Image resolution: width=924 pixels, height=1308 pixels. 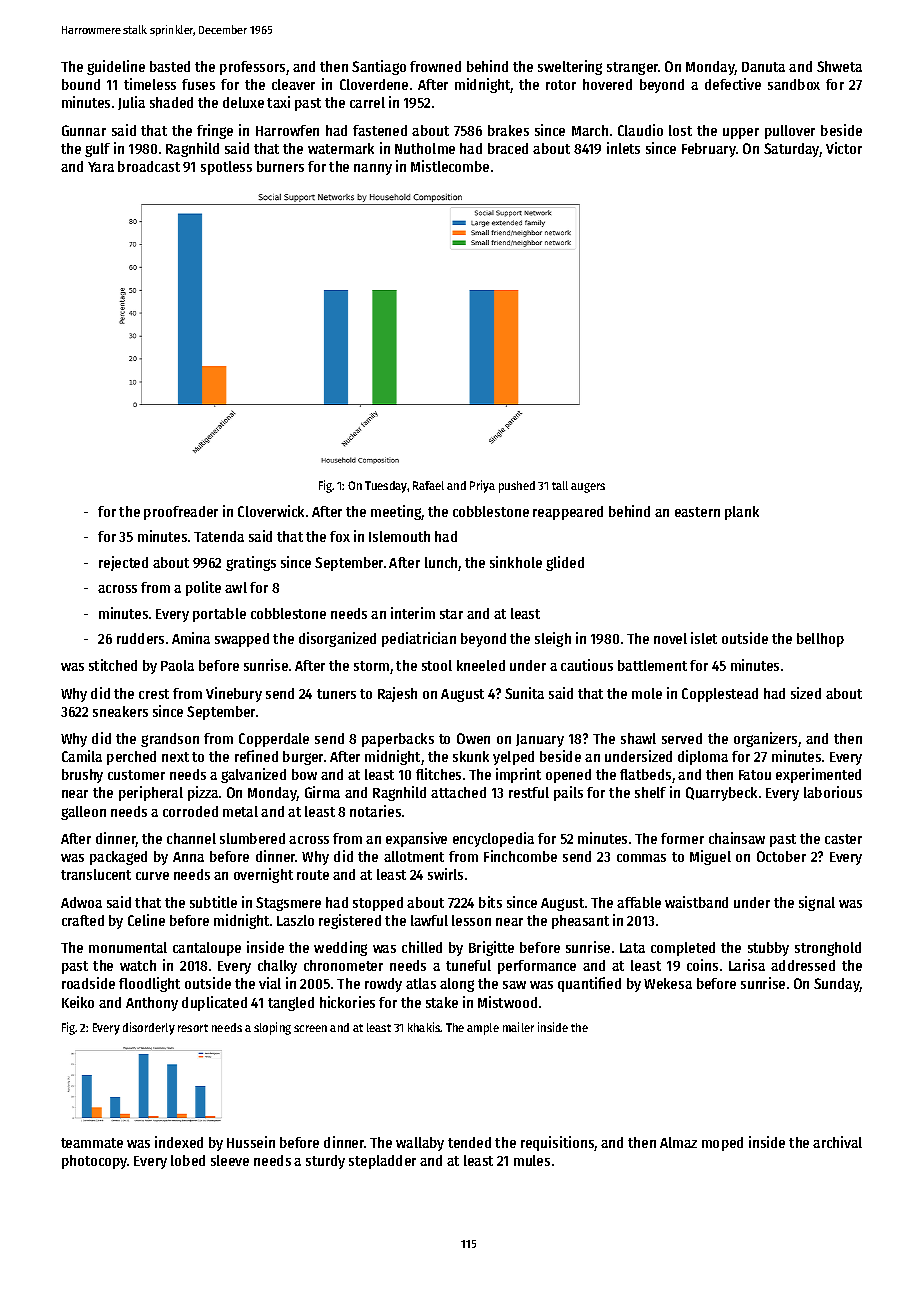 What do you see at coordinates (379, 67) in the image?
I see `Santiago` at bounding box center [379, 67].
